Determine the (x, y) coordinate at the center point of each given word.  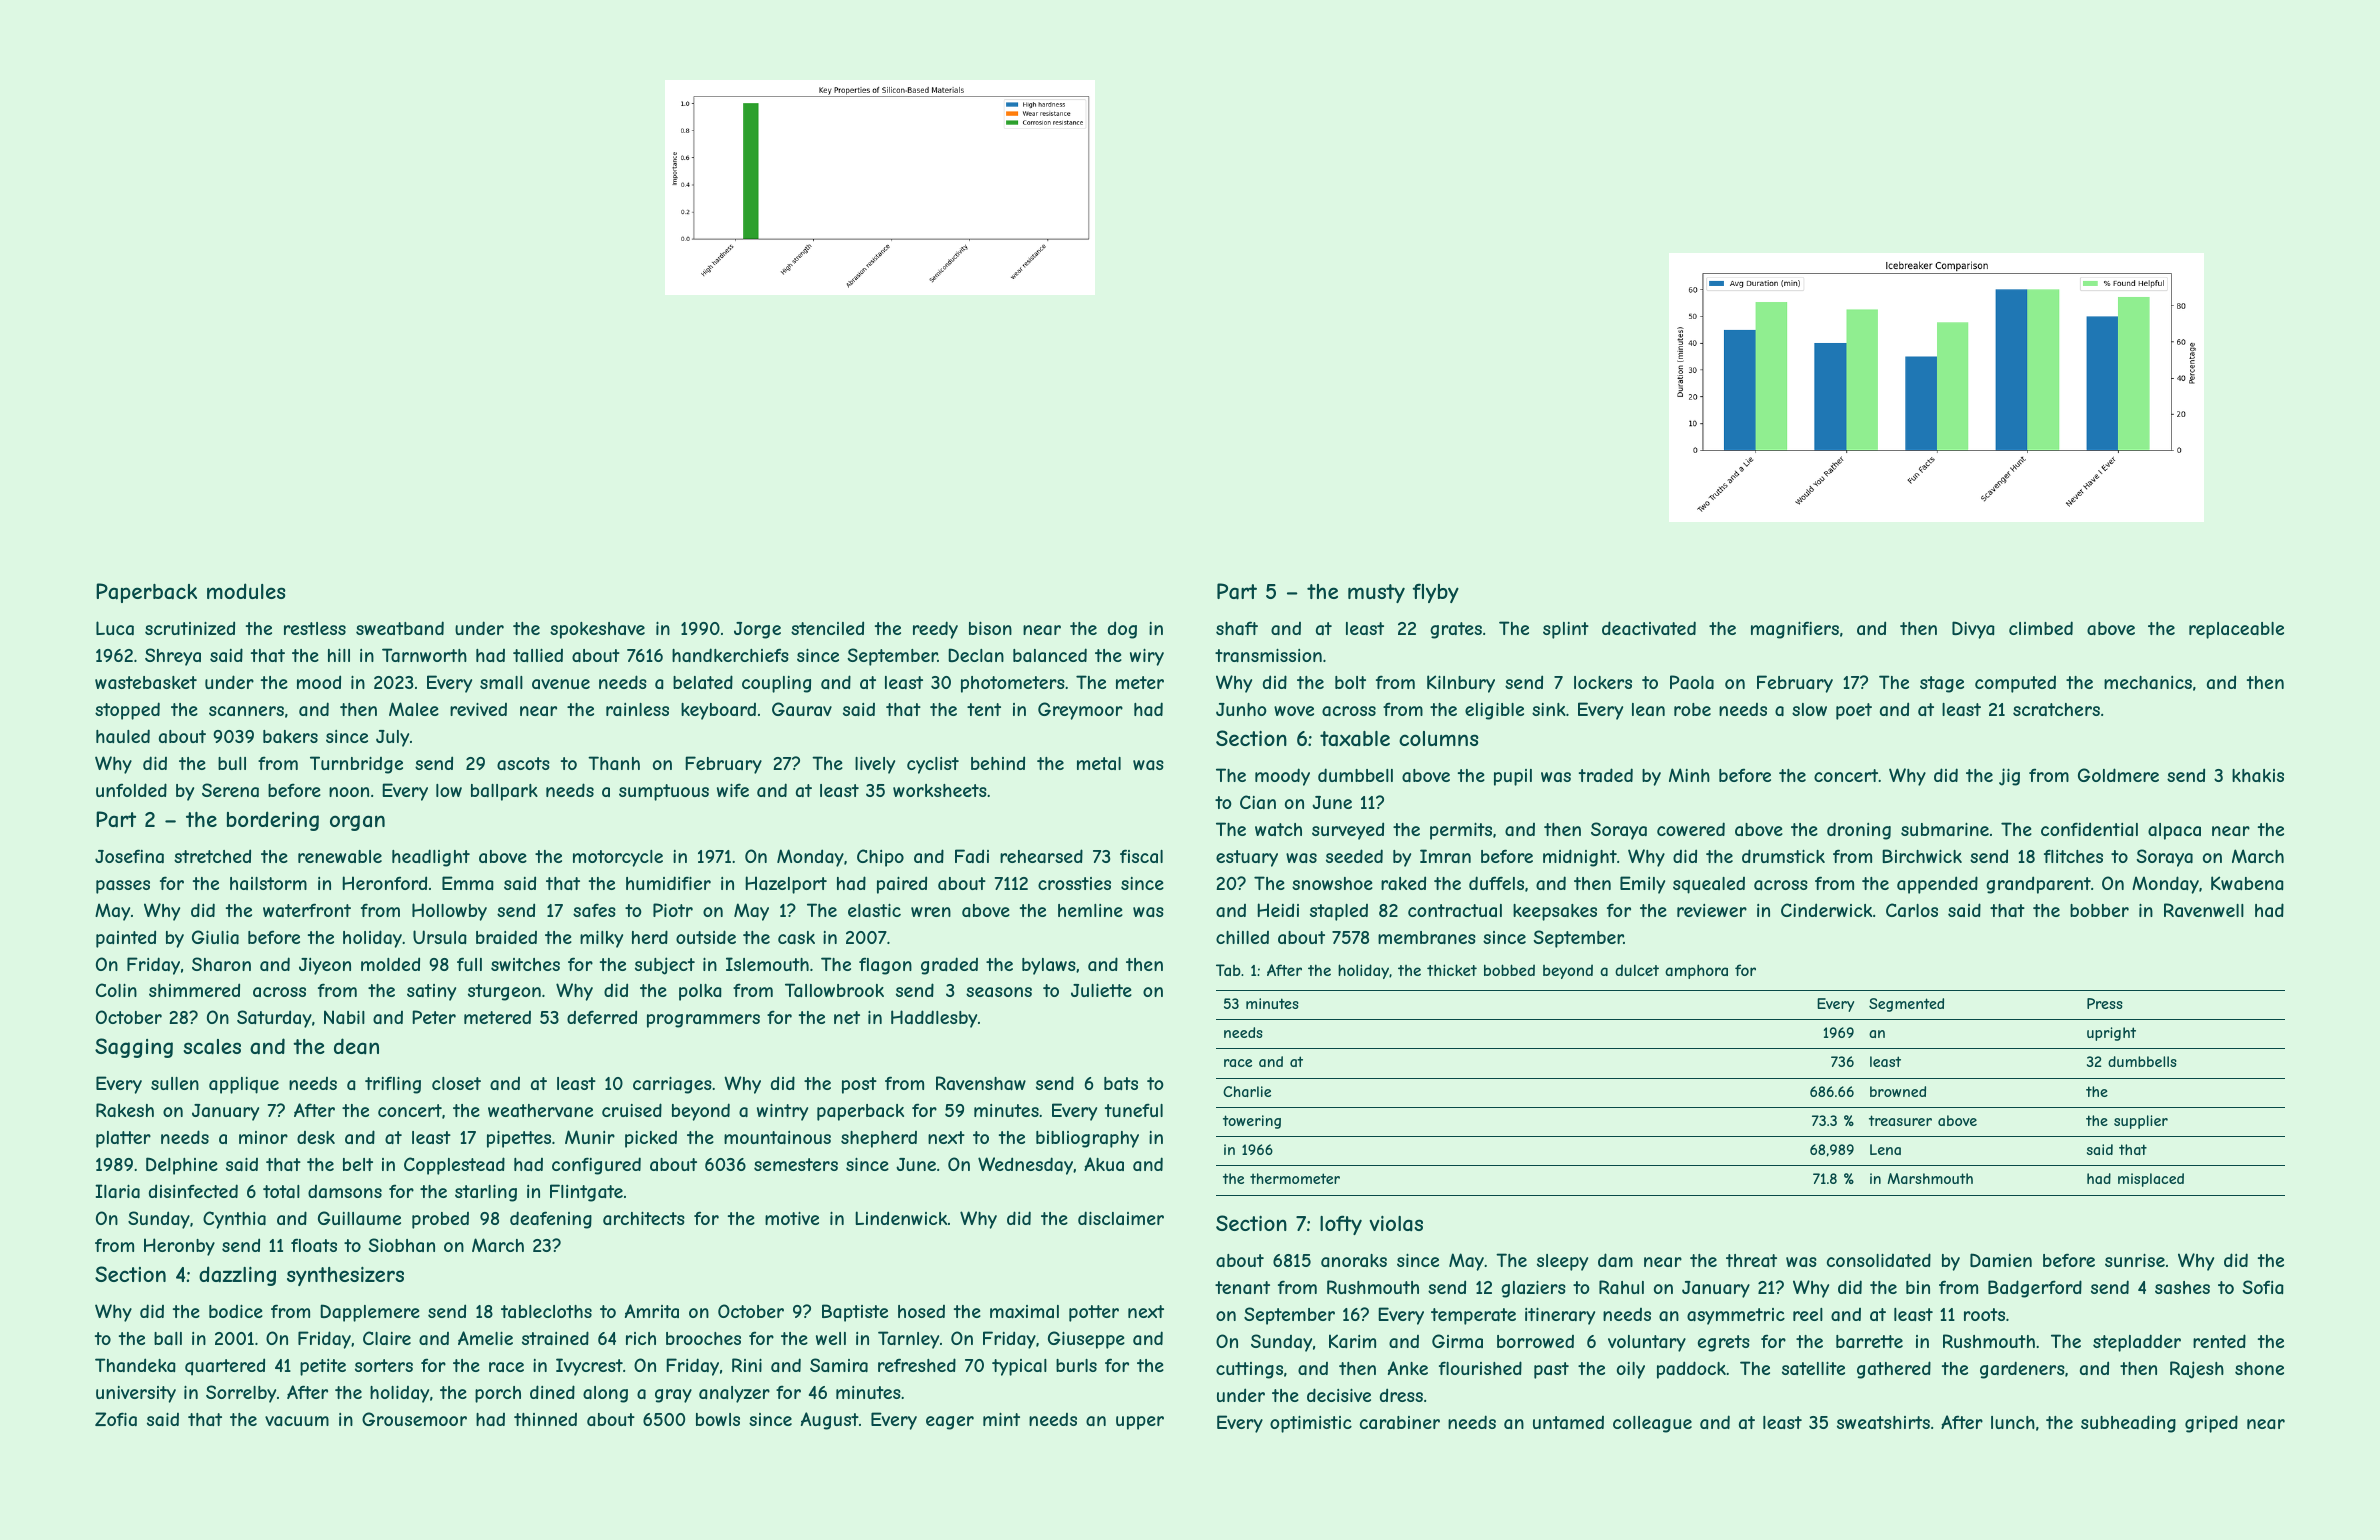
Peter (434, 1017)
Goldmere (2118, 775)
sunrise (2135, 1260)
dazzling (237, 1276)
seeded (1354, 856)
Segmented (1906, 1005)
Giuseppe (1086, 1340)
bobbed (1509, 970)
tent (984, 709)
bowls (718, 1419)
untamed (1568, 1422)
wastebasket (146, 682)
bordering (273, 821)
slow (1809, 709)
